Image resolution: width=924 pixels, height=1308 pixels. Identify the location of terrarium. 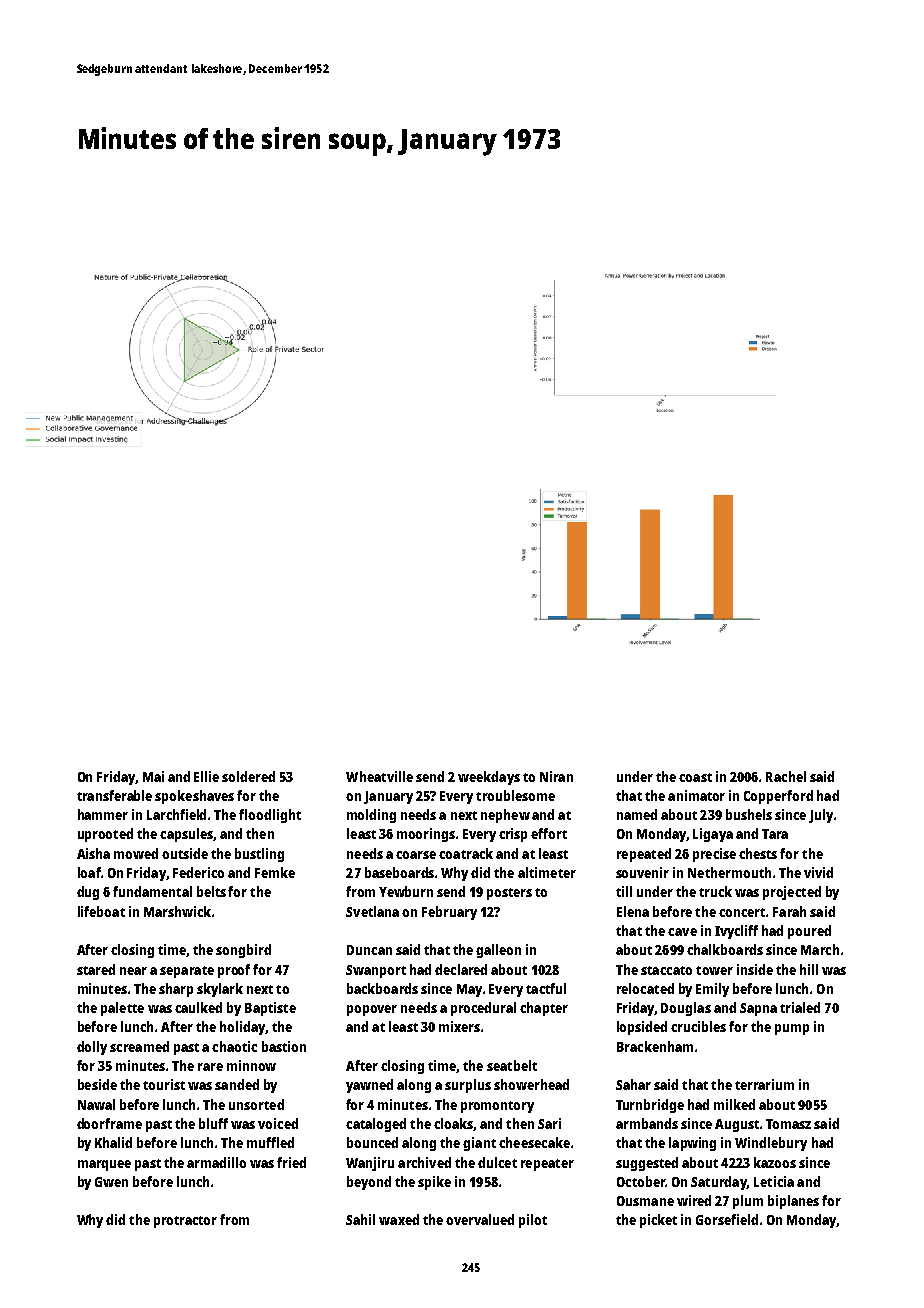
(764, 1084).
